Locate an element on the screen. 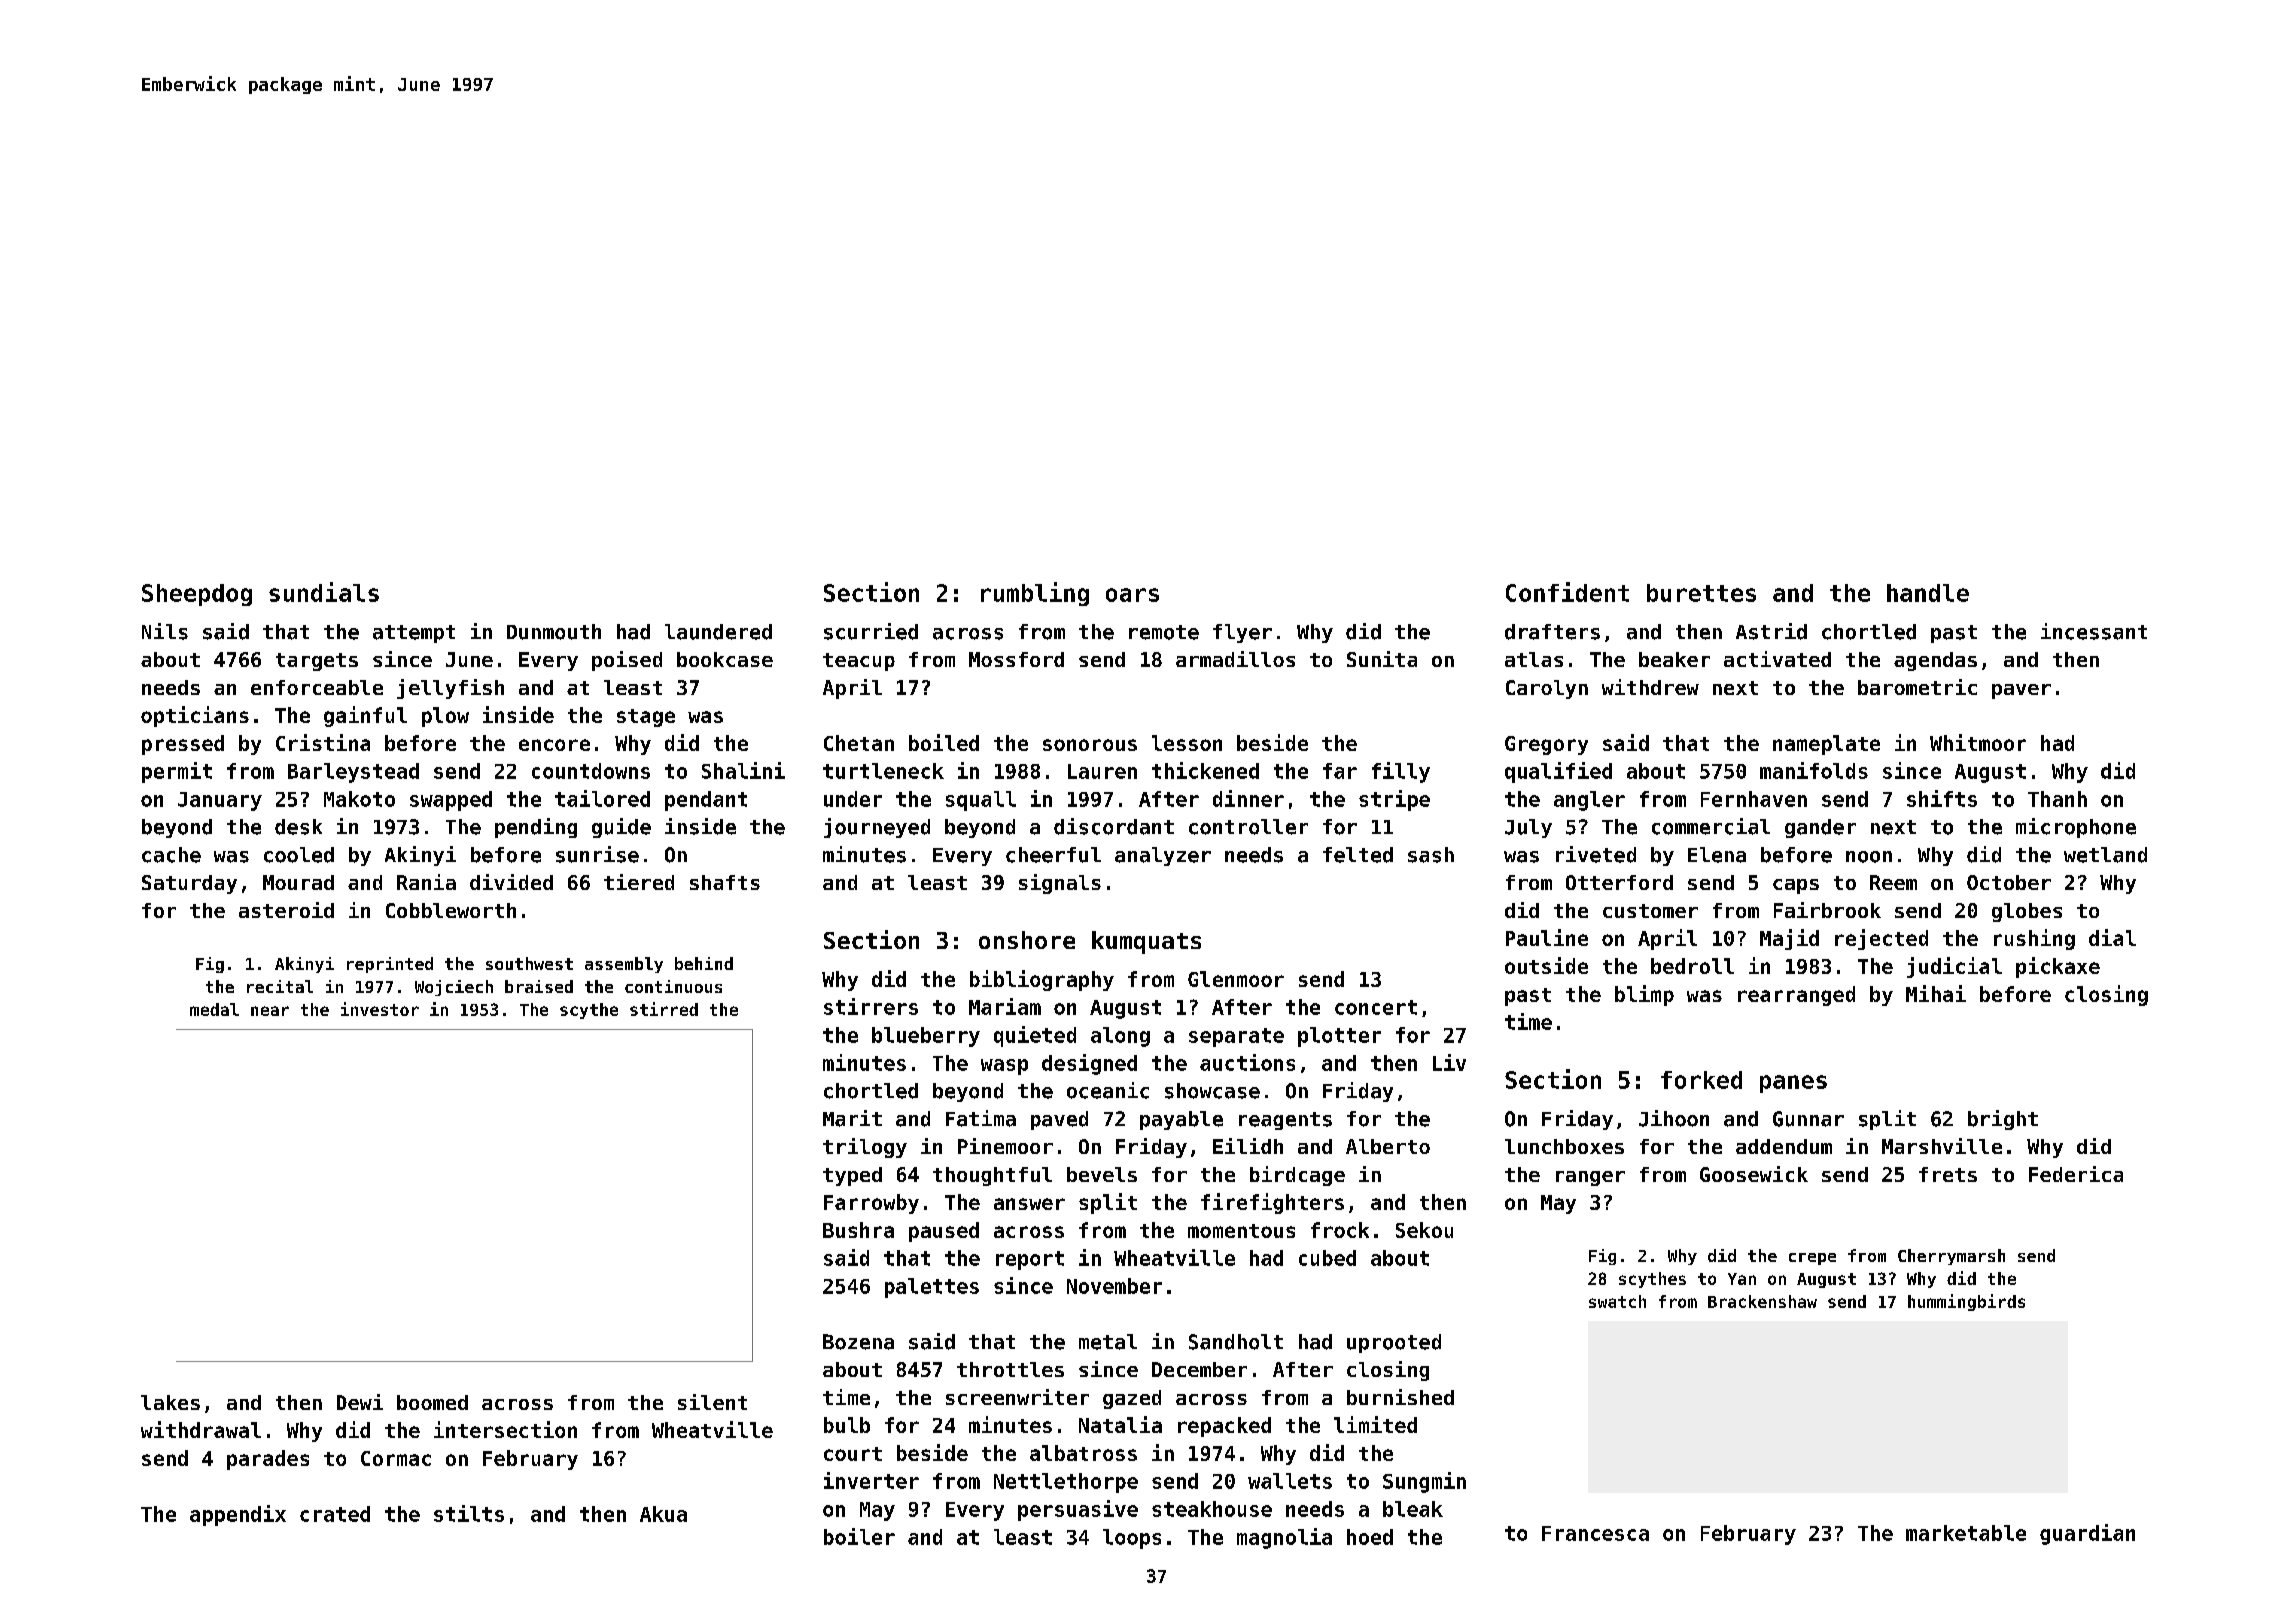 The height and width of the screenshot is (1620, 2292). Mihai is located at coordinates (1936, 993).
